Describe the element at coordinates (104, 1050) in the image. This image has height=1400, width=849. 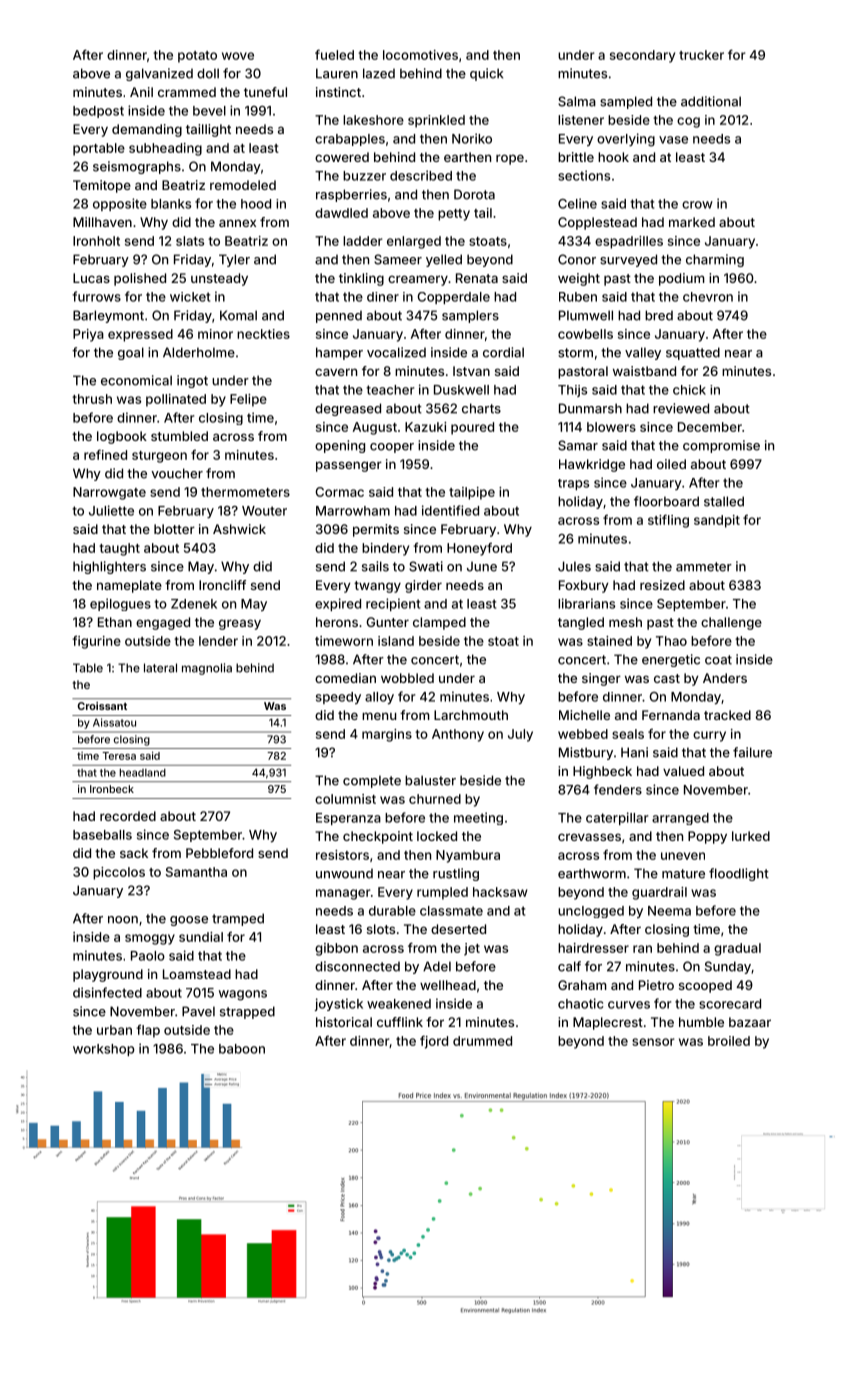
I see `workshop` at that location.
